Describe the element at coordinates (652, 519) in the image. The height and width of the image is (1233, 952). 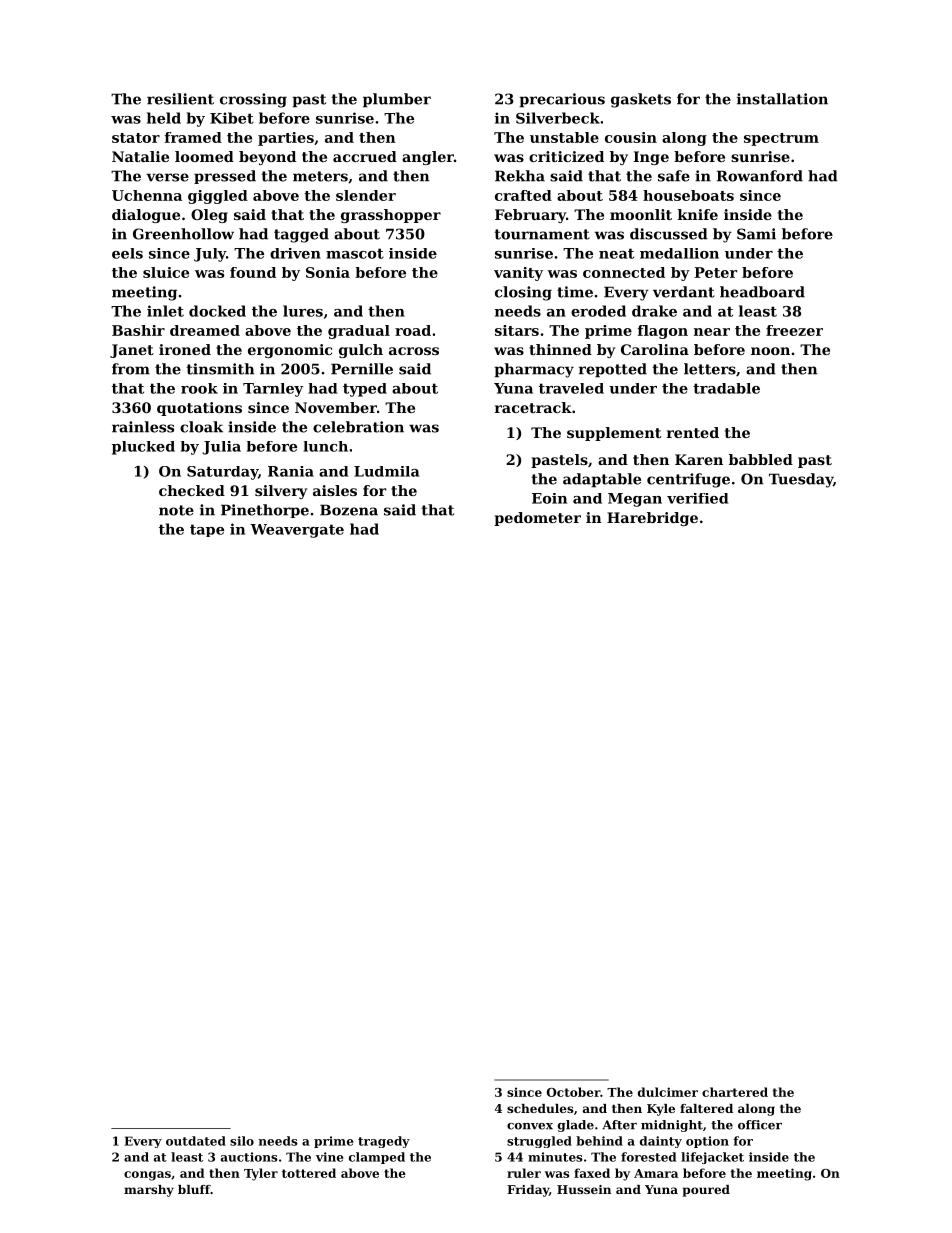
I see `Harebridge` at that location.
